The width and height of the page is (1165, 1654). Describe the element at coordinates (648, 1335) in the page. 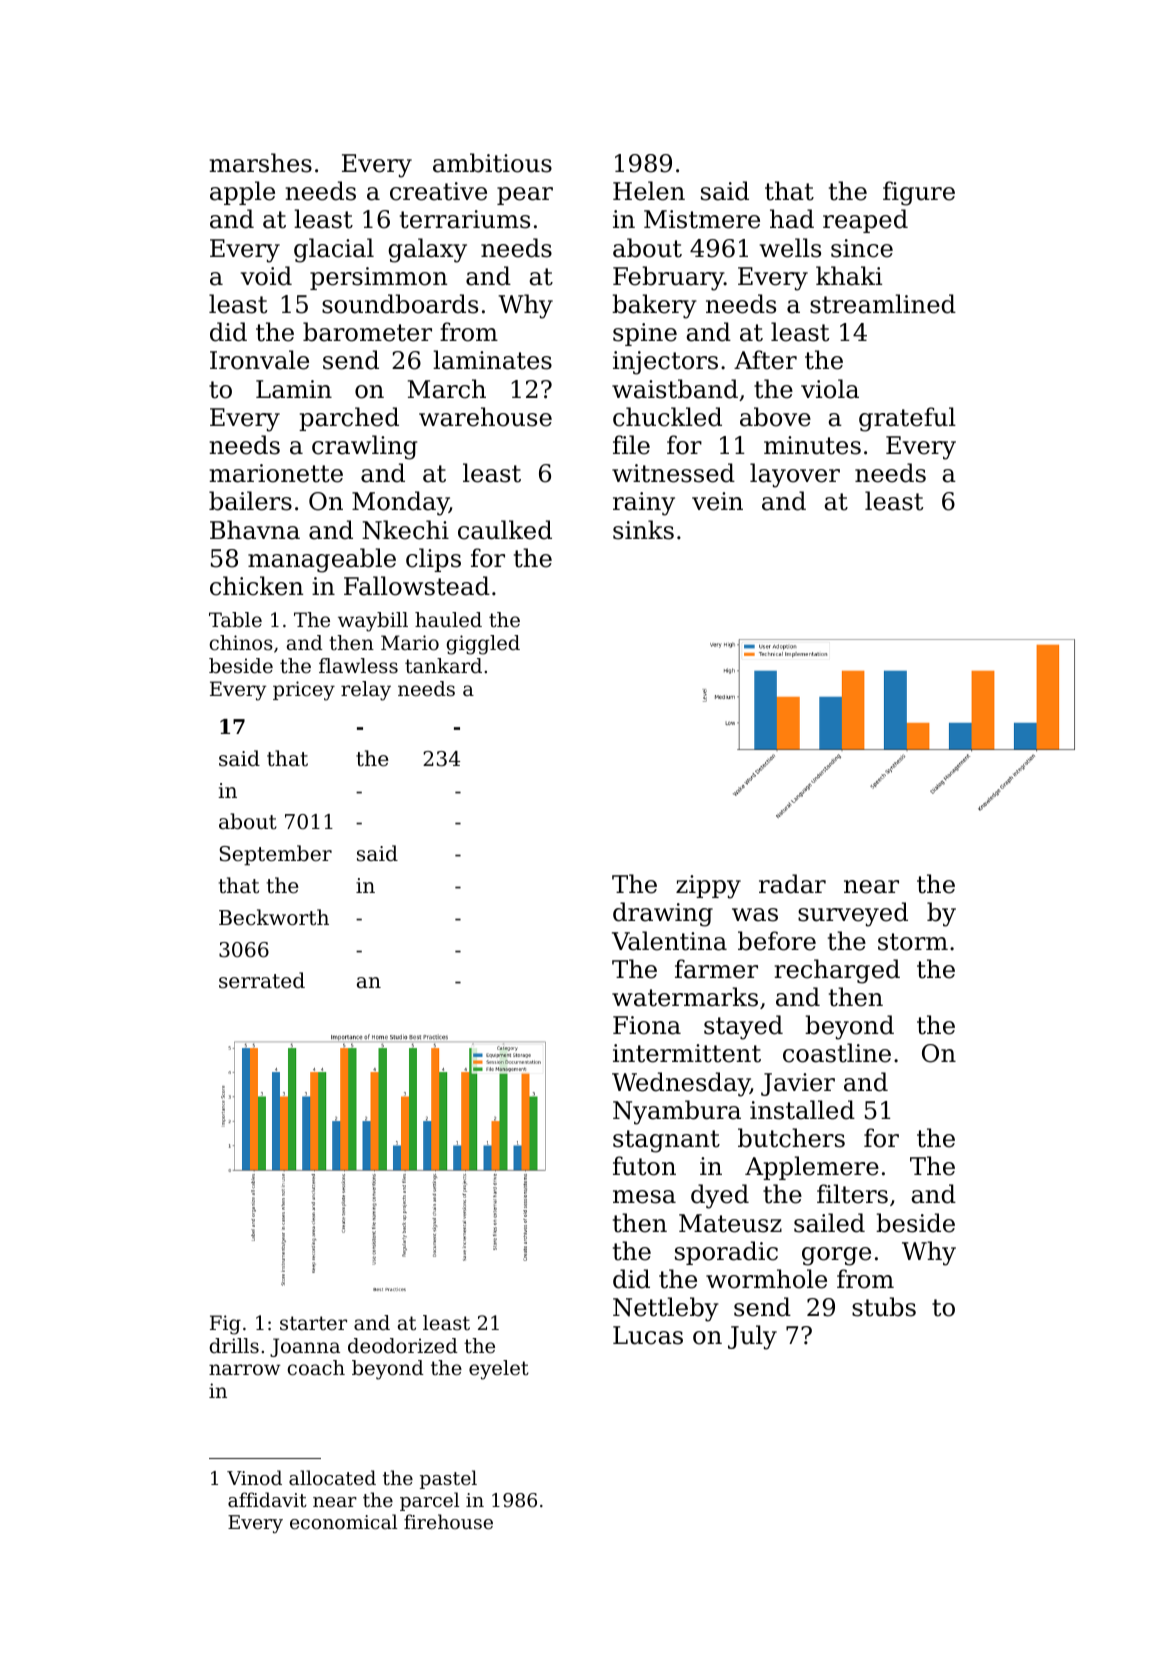

I see `Lucas` at that location.
